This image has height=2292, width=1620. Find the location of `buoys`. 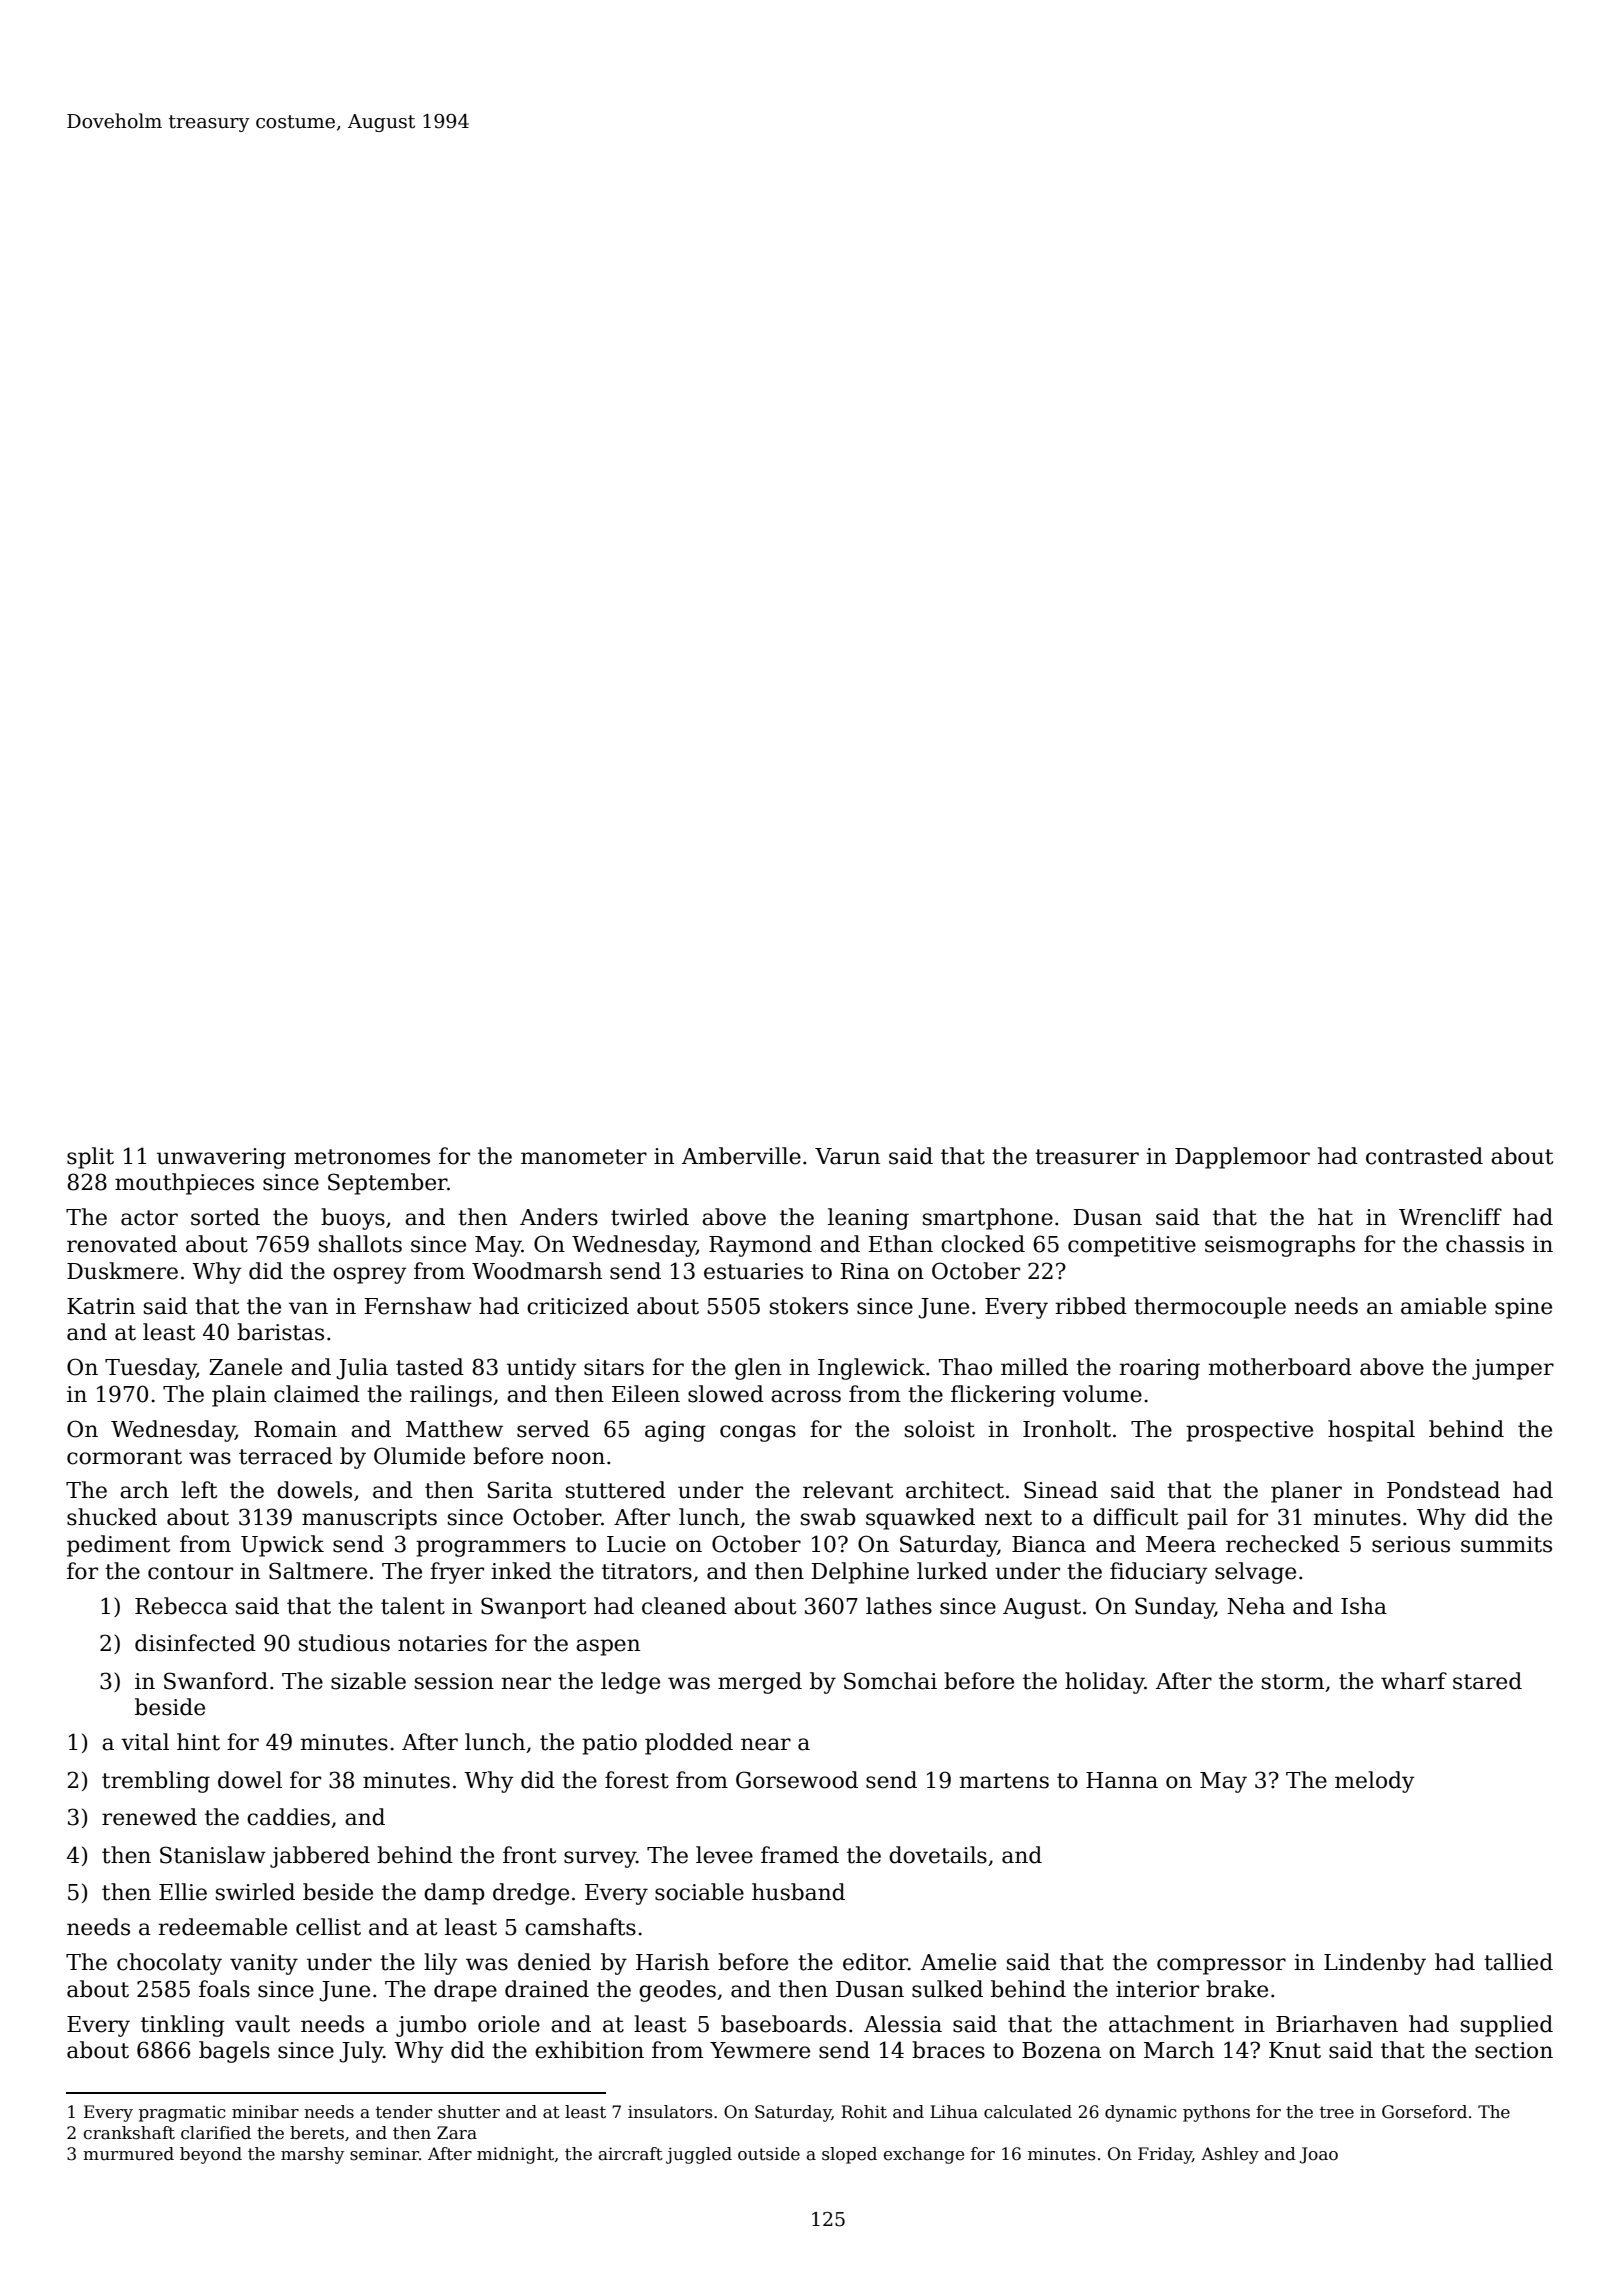

buoys is located at coordinates (353, 1219).
